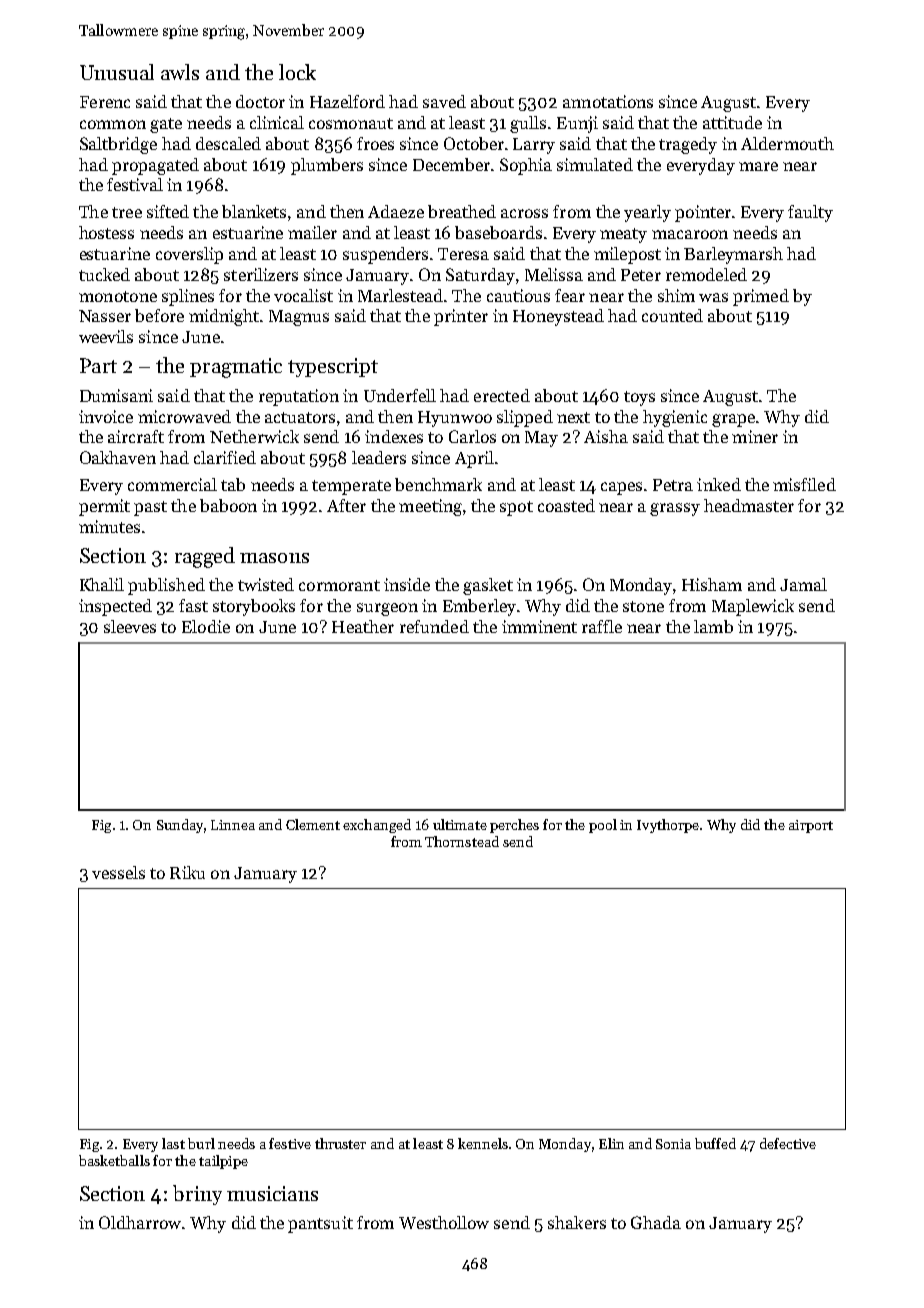 The image size is (924, 1308). I want to click on lock, so click(297, 72).
